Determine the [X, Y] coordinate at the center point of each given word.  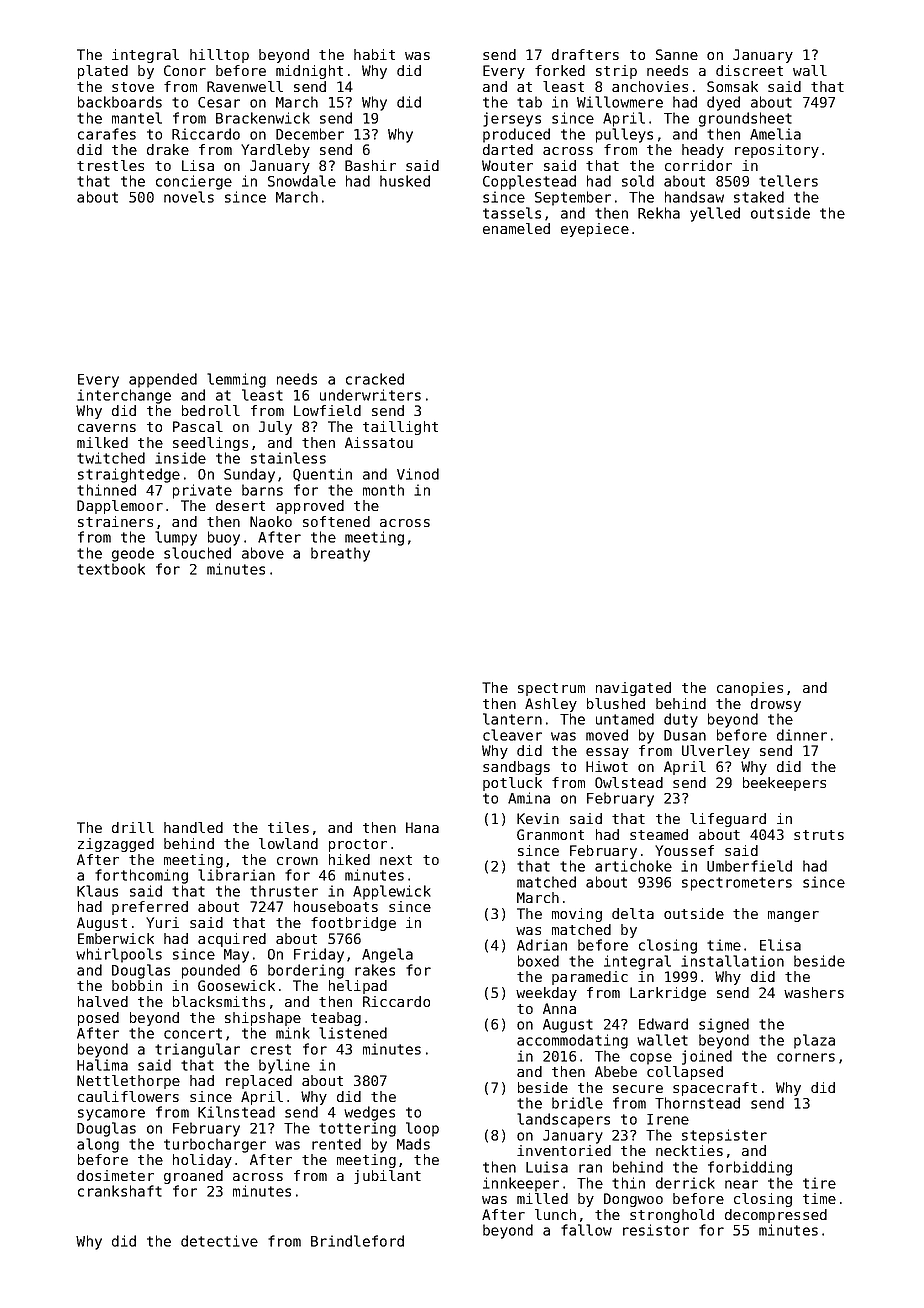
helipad [358, 987]
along [98, 1145]
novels [189, 197]
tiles [288, 827]
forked [560, 70]
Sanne [677, 54]
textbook [111, 569]
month [383, 490]
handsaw [694, 197]
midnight [309, 72]
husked [405, 181]
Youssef [684, 850]
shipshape [263, 1019]
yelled [715, 214]
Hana [422, 827]
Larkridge [668, 994]
